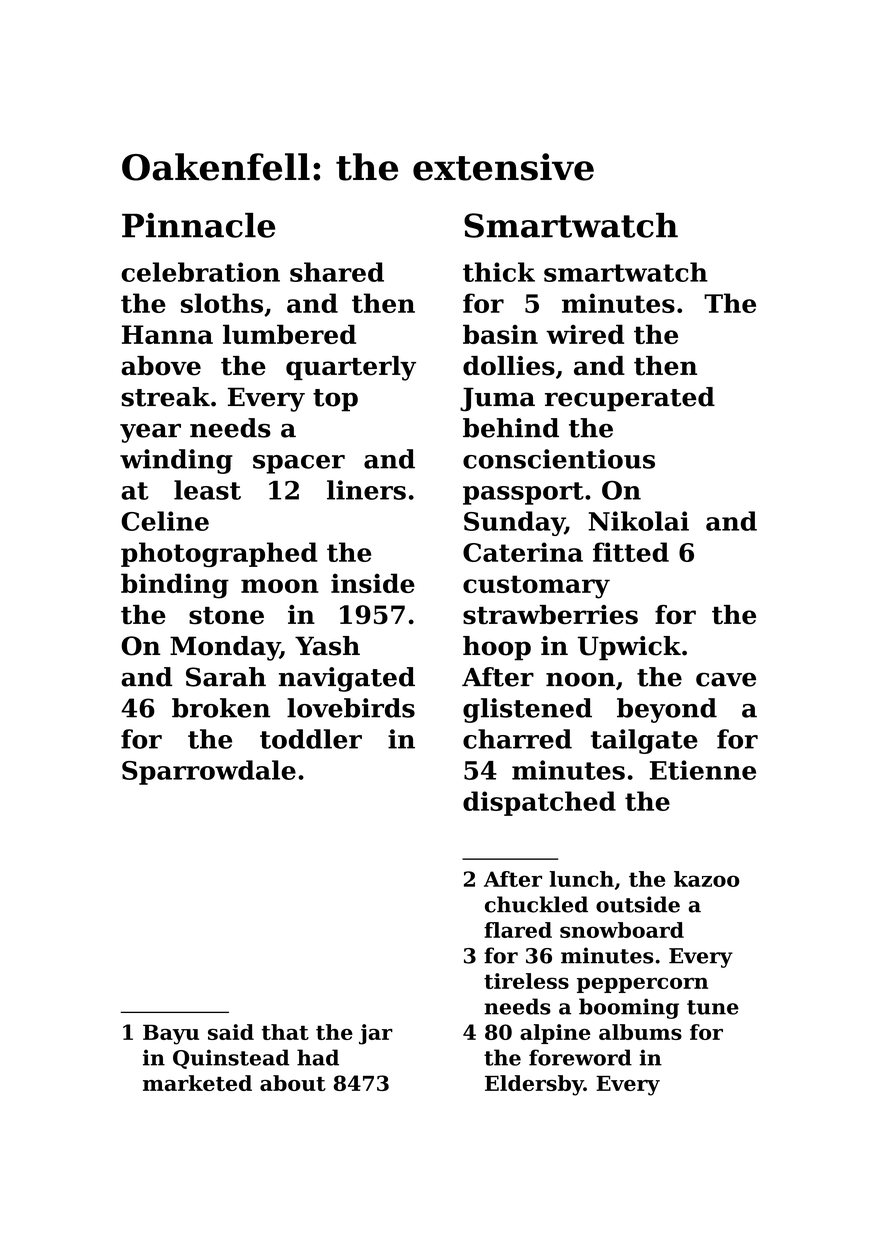  Describe the element at coordinates (585, 334) in the screenshot. I see `wired` at that location.
